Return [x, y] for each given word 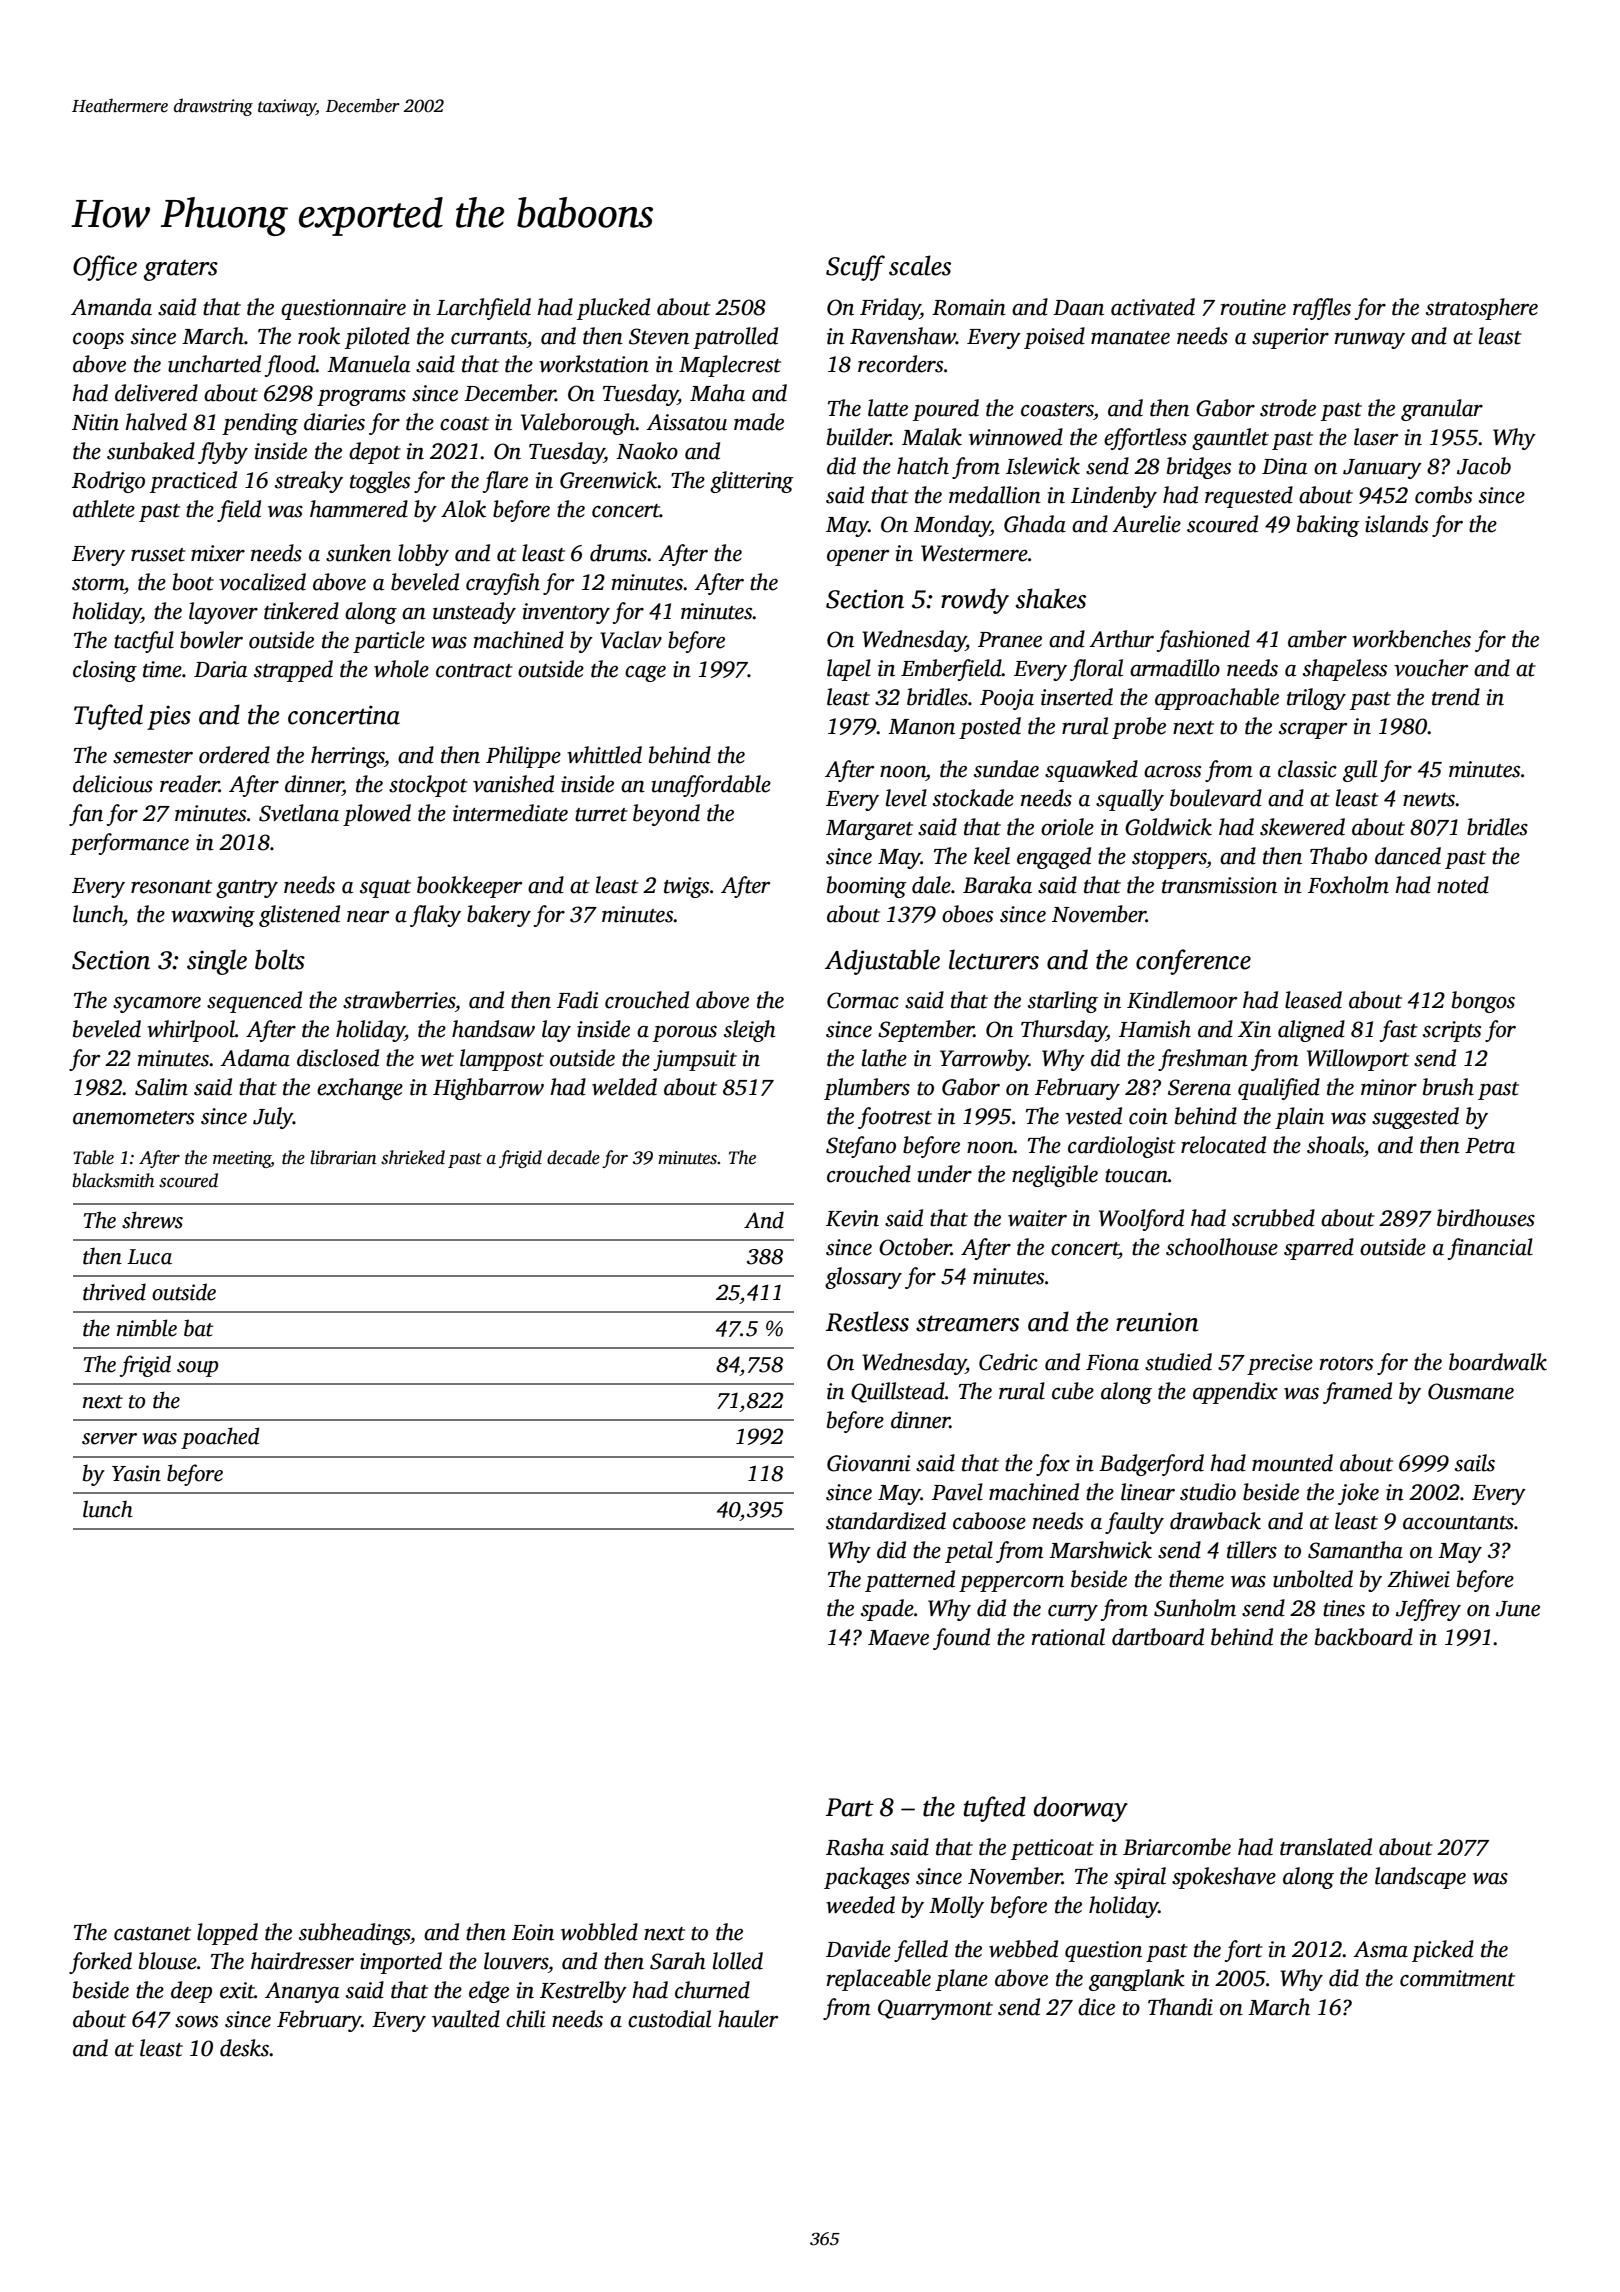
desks [244, 2048]
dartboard [1158, 1637]
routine [1253, 307]
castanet [152, 1934]
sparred [1319, 1249]
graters [181, 270]
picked [1443, 1951]
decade [573, 1157]
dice [1096, 2007]
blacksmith [113, 1180]
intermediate [510, 813]
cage [645, 674]
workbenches [1411, 639]
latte [888, 408]
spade [887, 1610]
